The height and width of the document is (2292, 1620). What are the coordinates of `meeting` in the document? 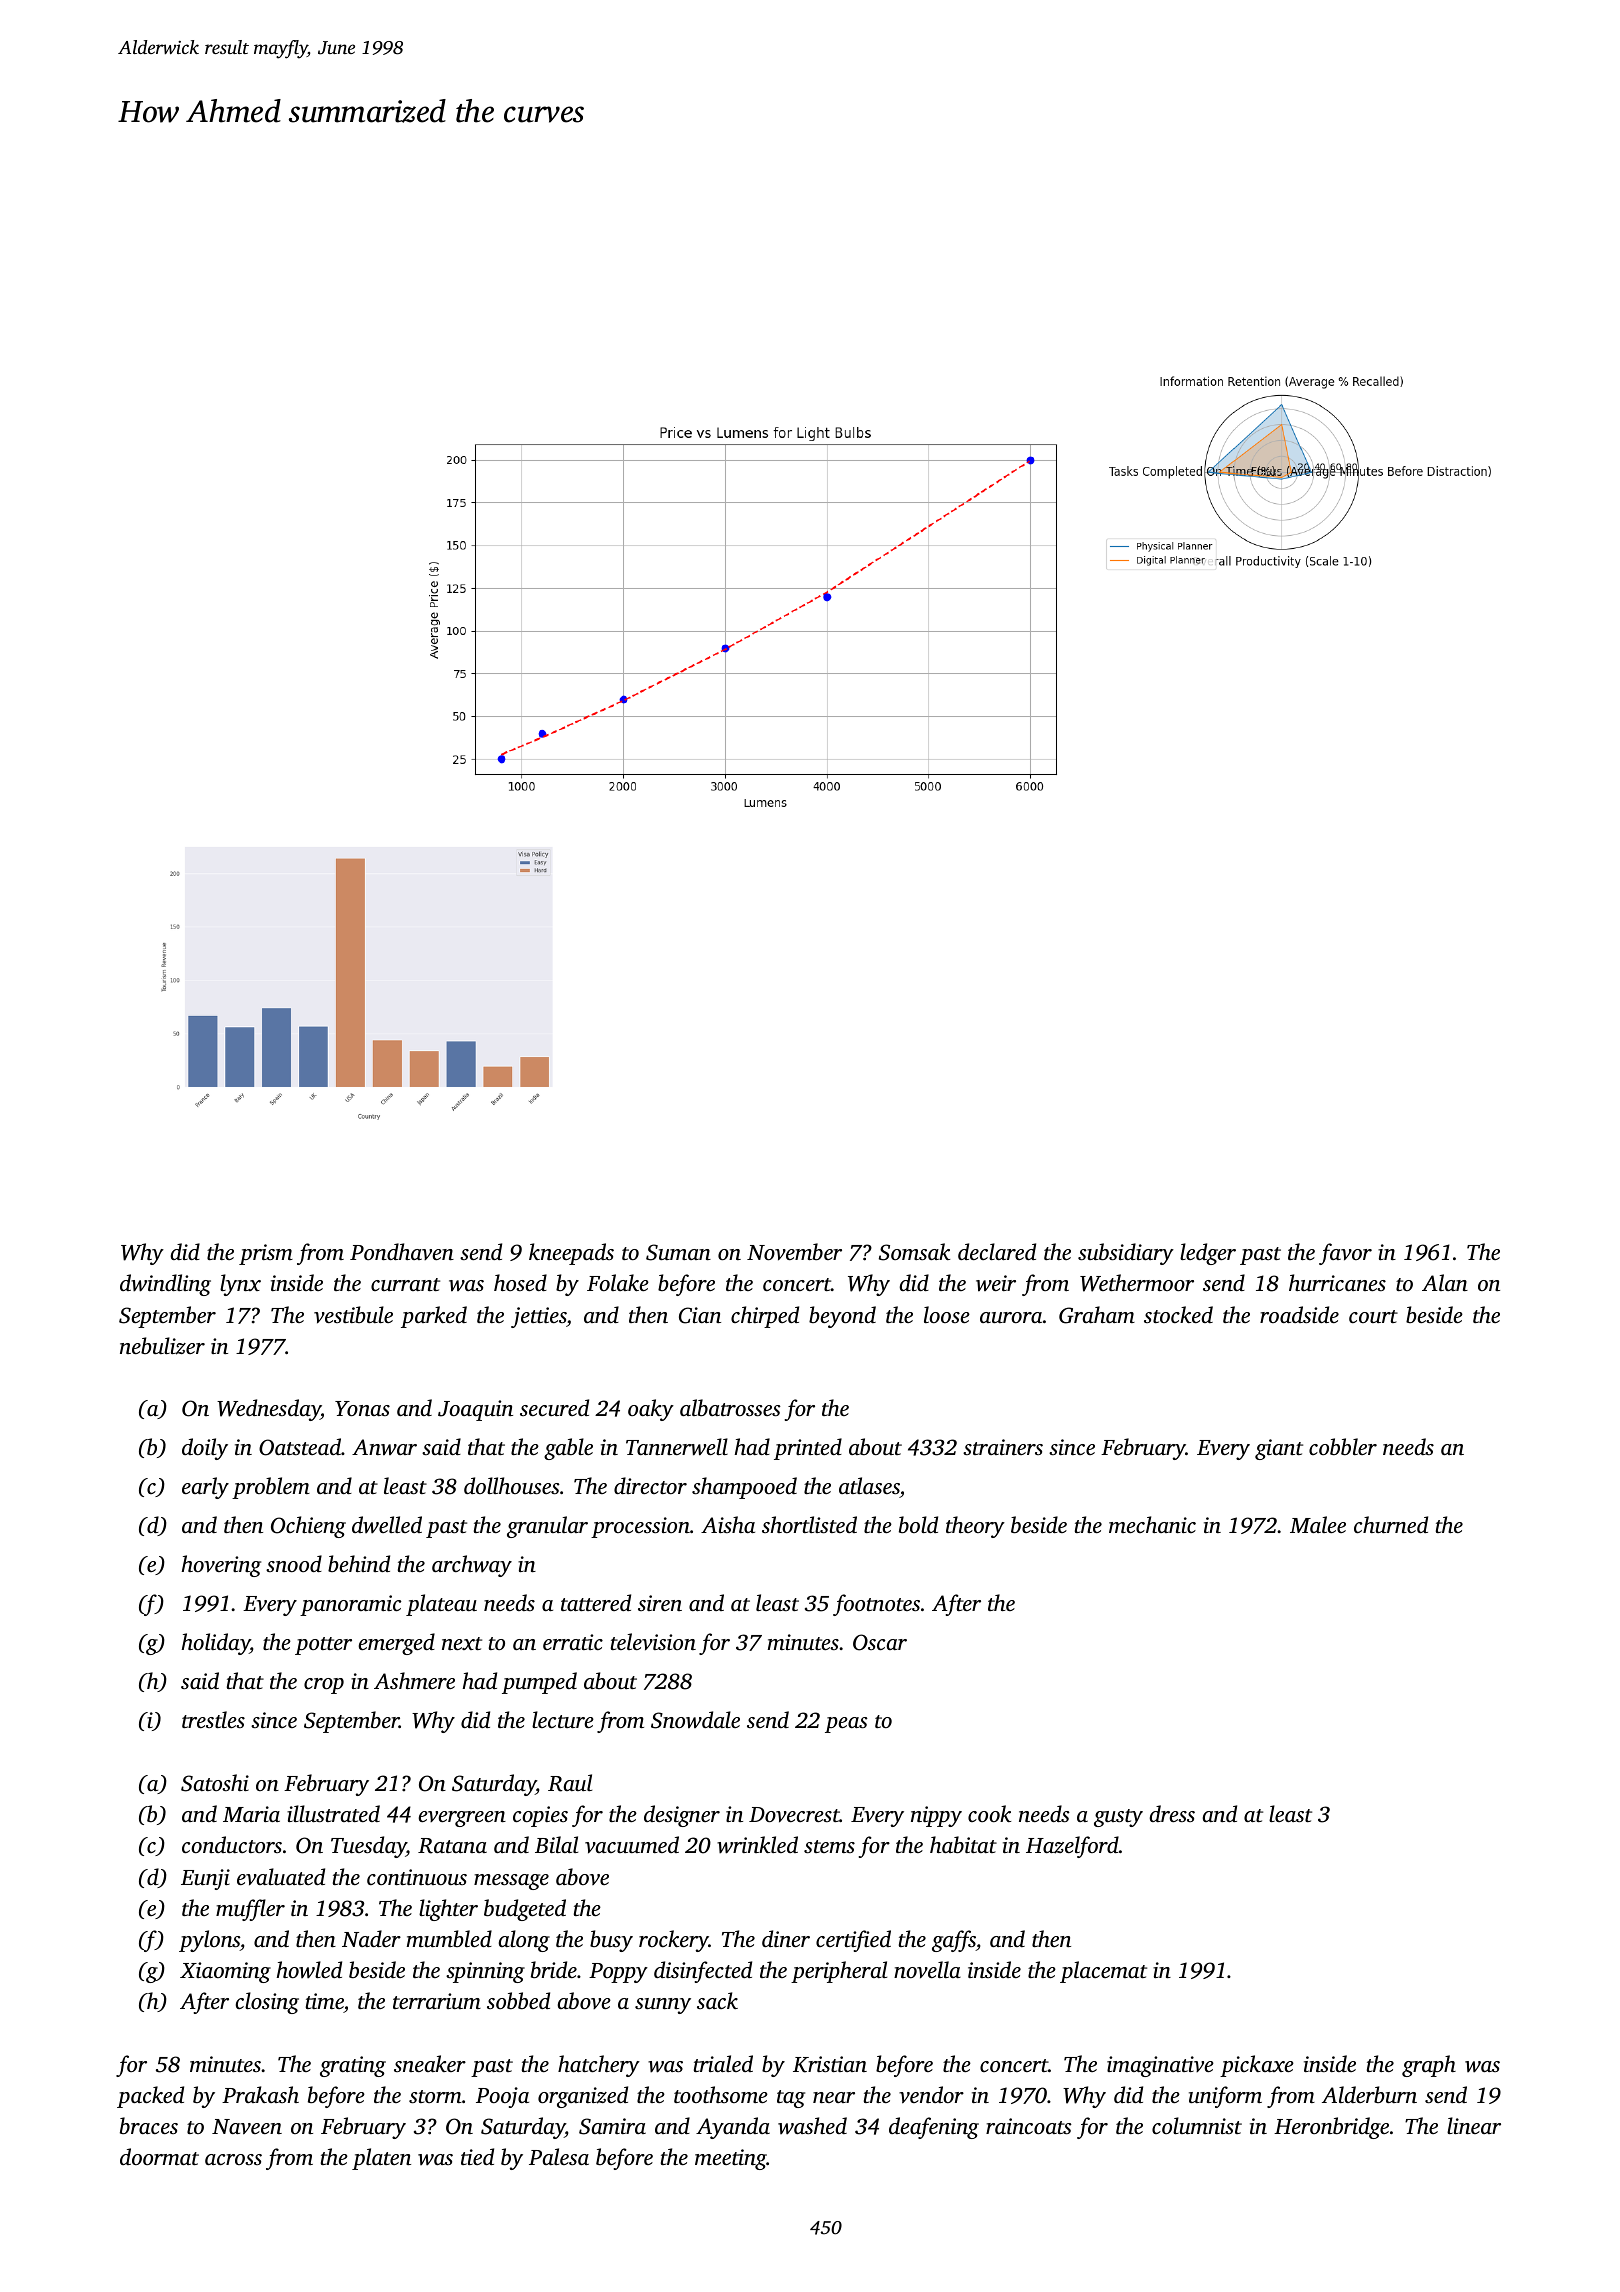 It's located at (731, 2159).
